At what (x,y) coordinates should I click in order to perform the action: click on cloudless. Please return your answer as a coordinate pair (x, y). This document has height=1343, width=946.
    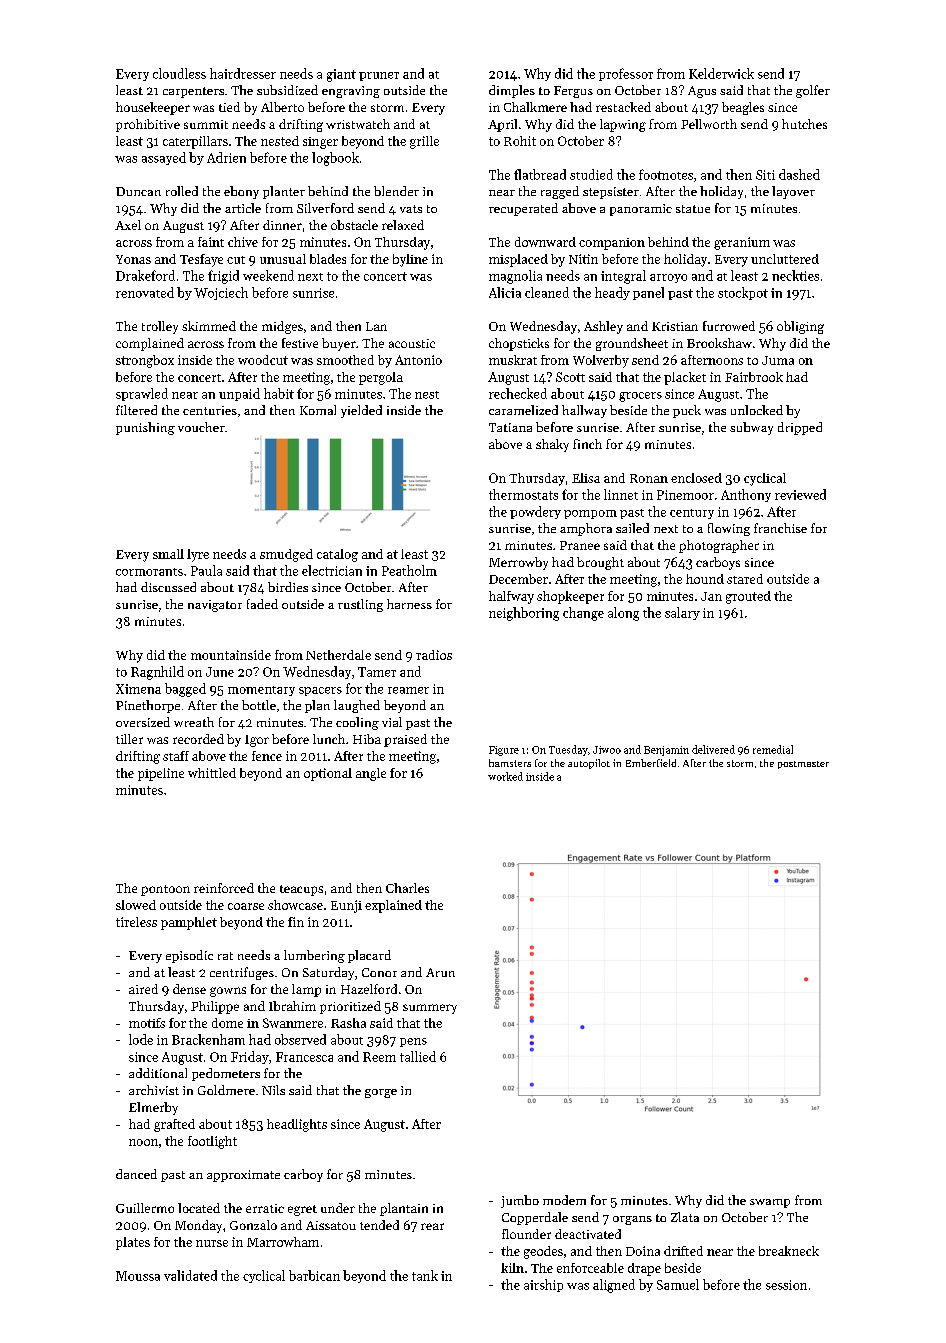
    Looking at the image, I should click on (179, 73).
